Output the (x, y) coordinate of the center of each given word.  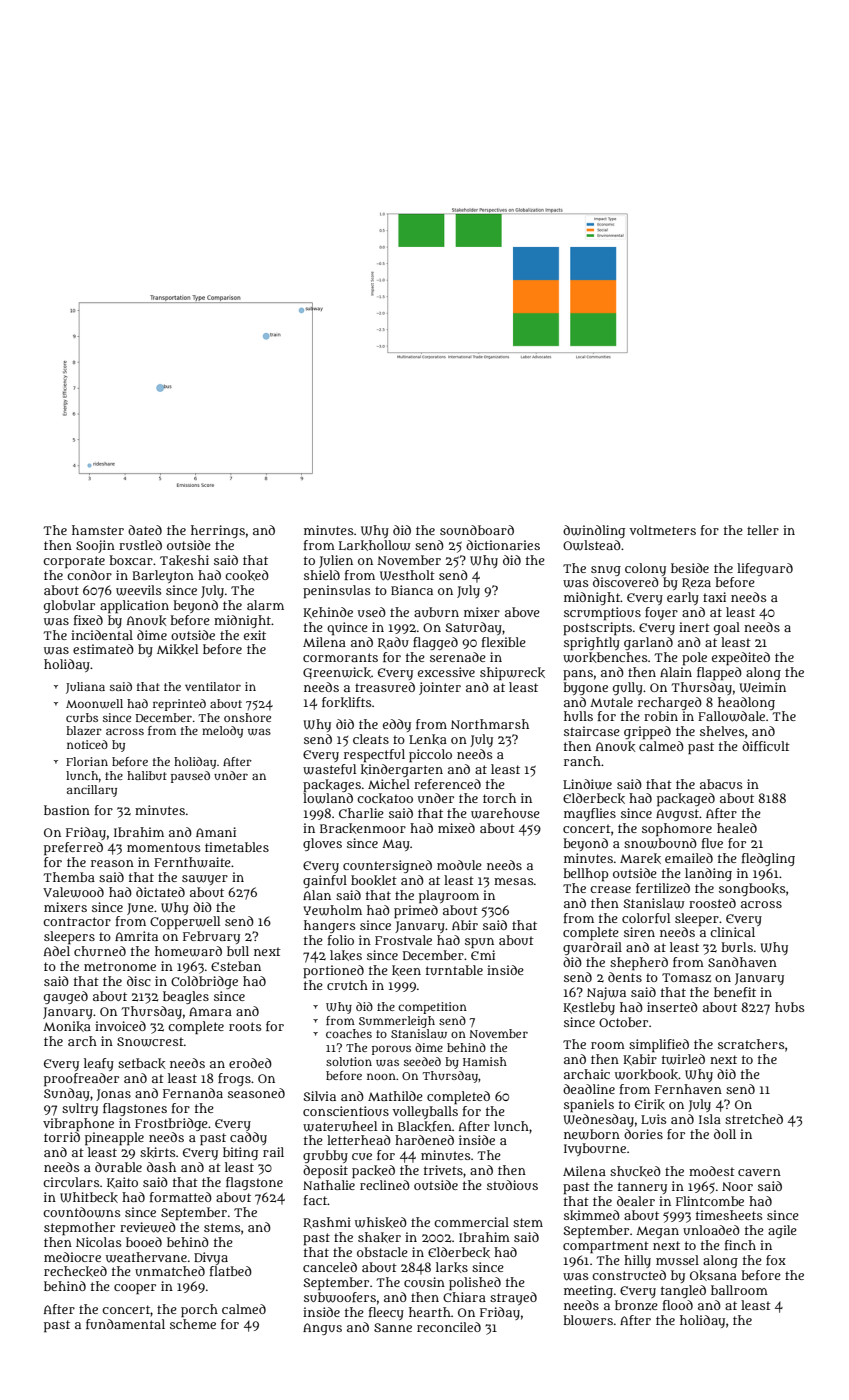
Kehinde (328, 613)
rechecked (75, 1271)
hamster (98, 530)
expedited (741, 659)
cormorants (340, 657)
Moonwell (94, 704)
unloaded (711, 1230)
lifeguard (765, 569)
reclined (385, 1185)
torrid (62, 1137)
